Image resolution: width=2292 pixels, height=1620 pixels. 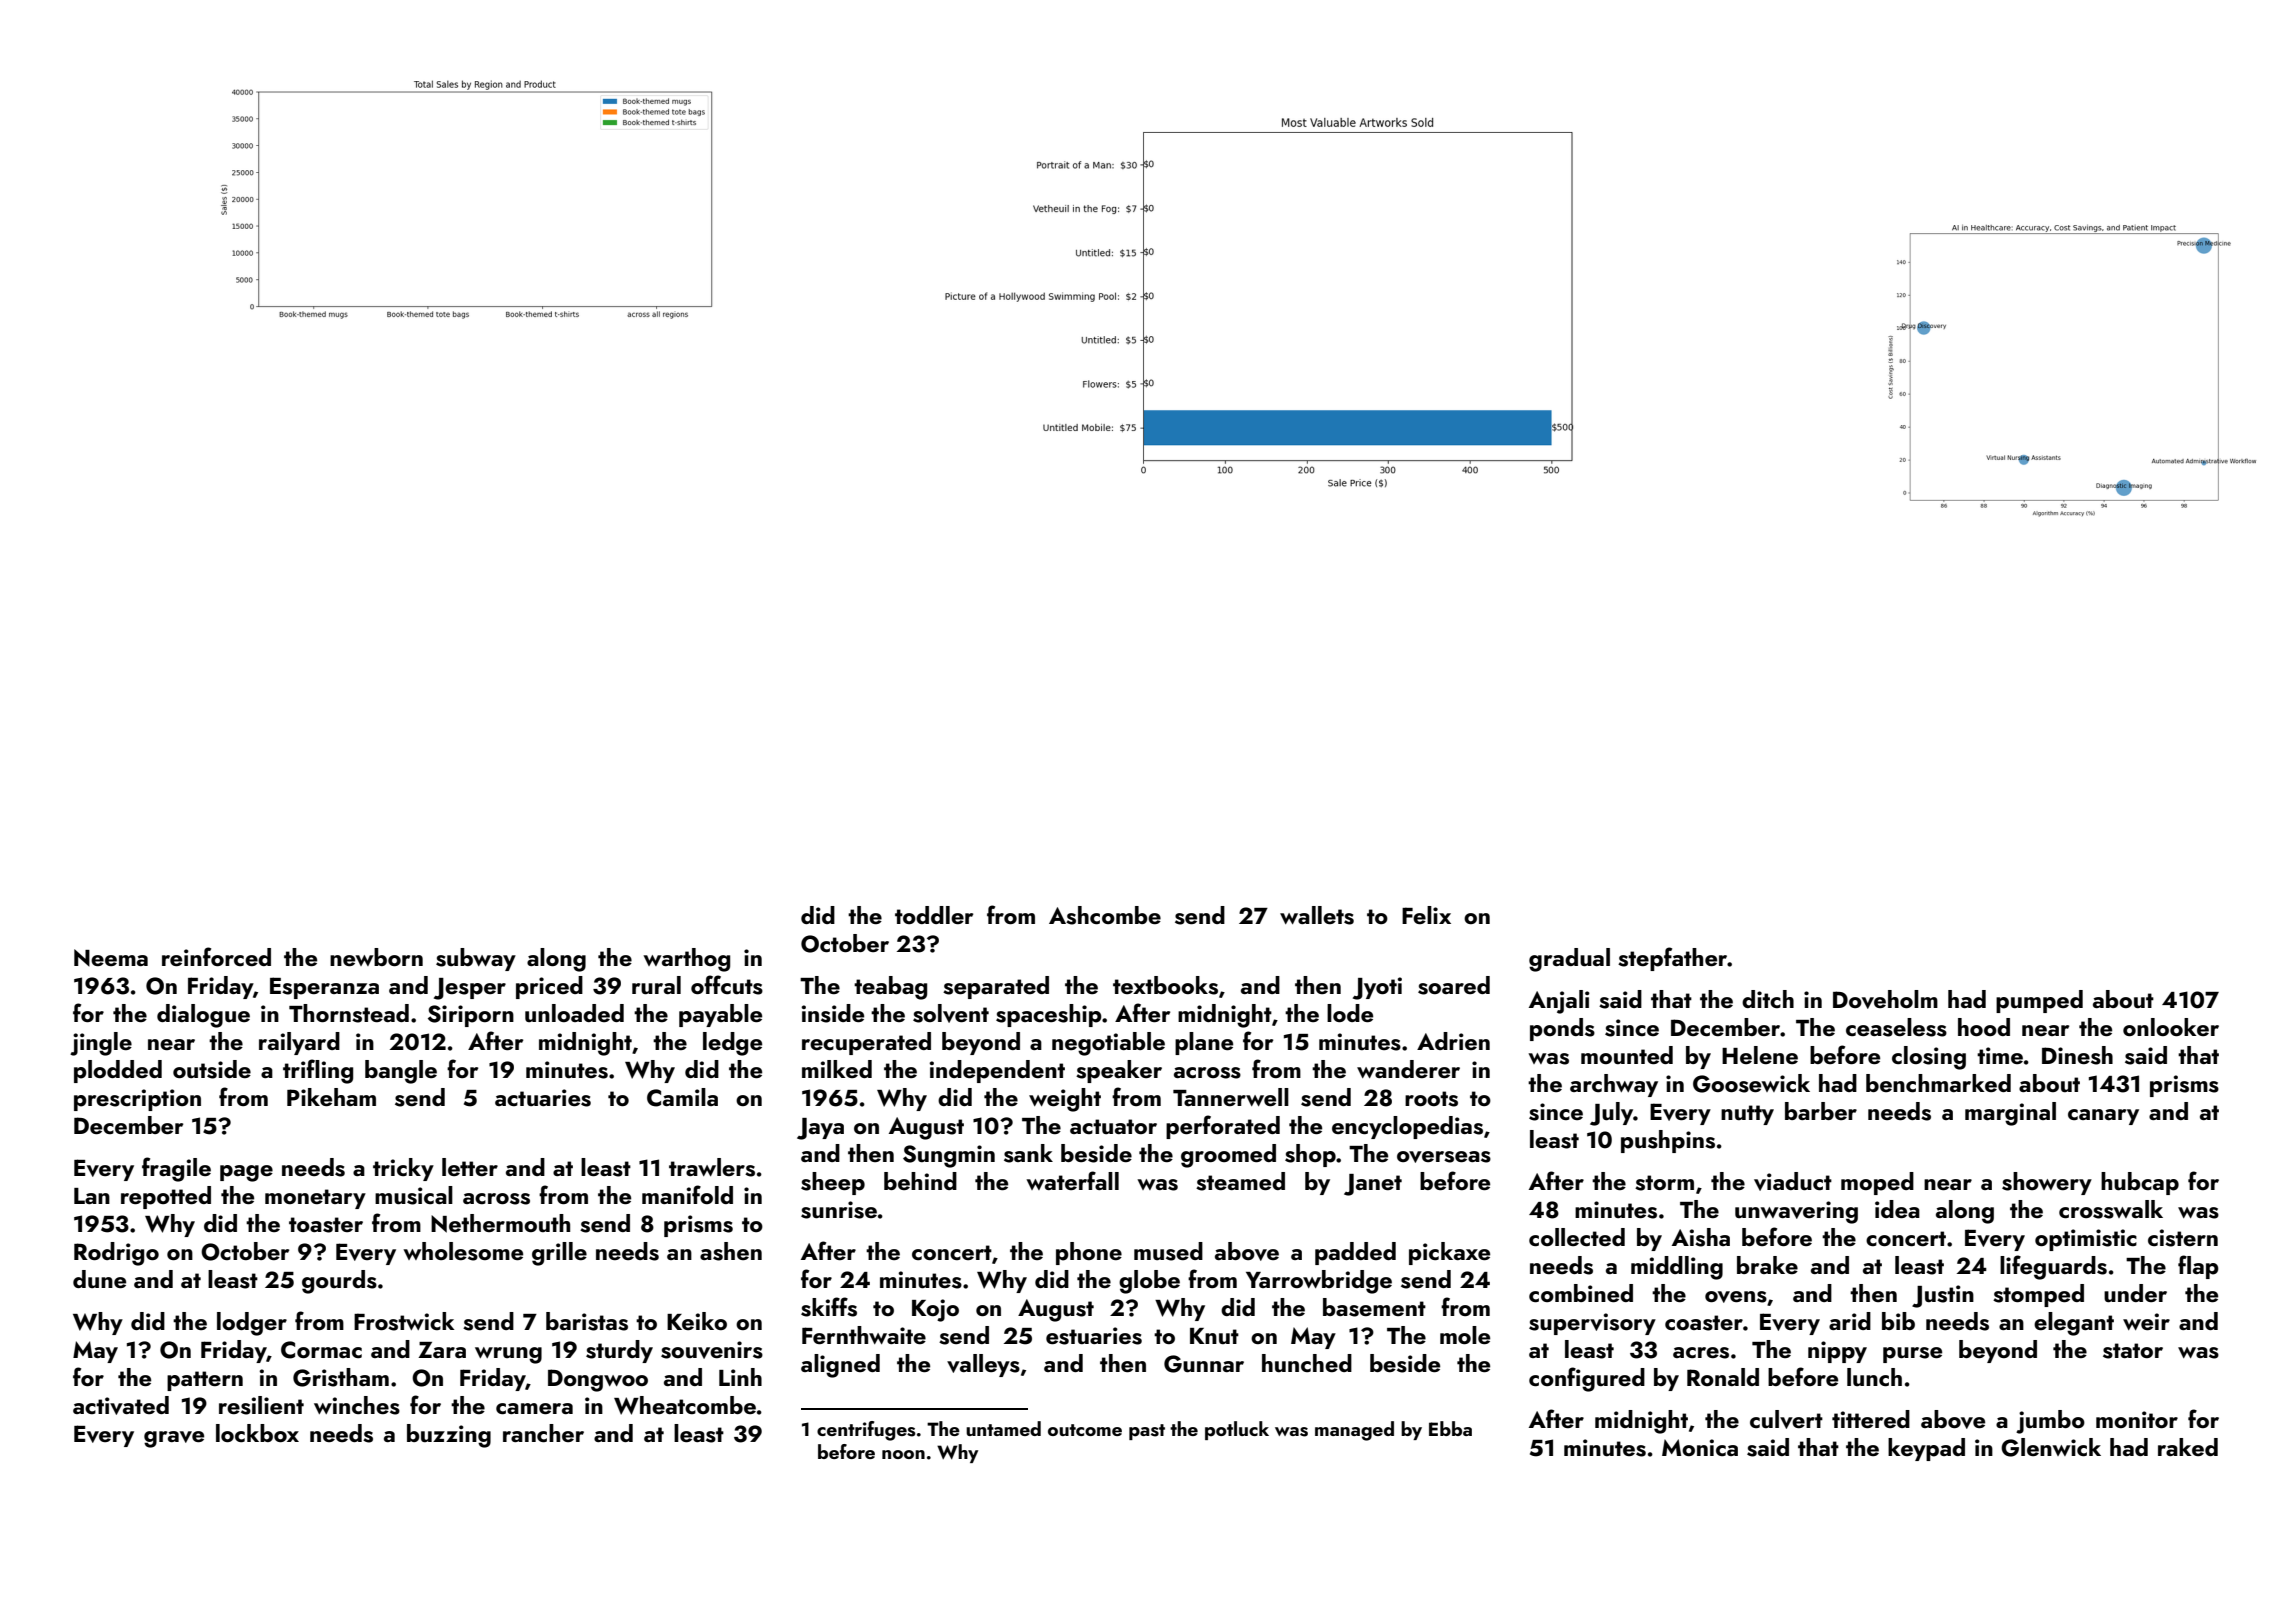 What do you see at coordinates (1700, 1447) in the screenshot?
I see `Monica` at bounding box center [1700, 1447].
